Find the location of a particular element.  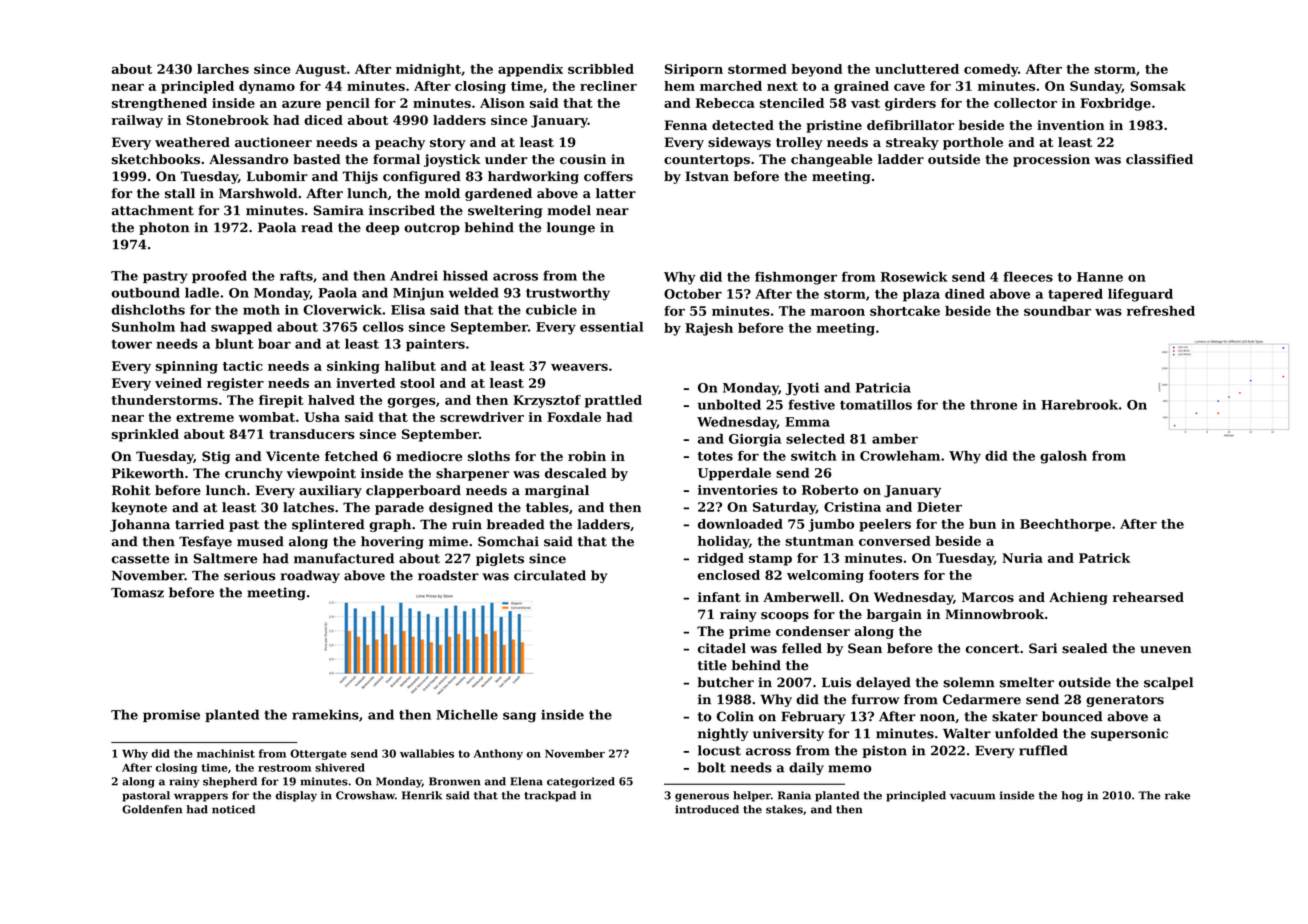

Somchai is located at coordinates (508, 541).
